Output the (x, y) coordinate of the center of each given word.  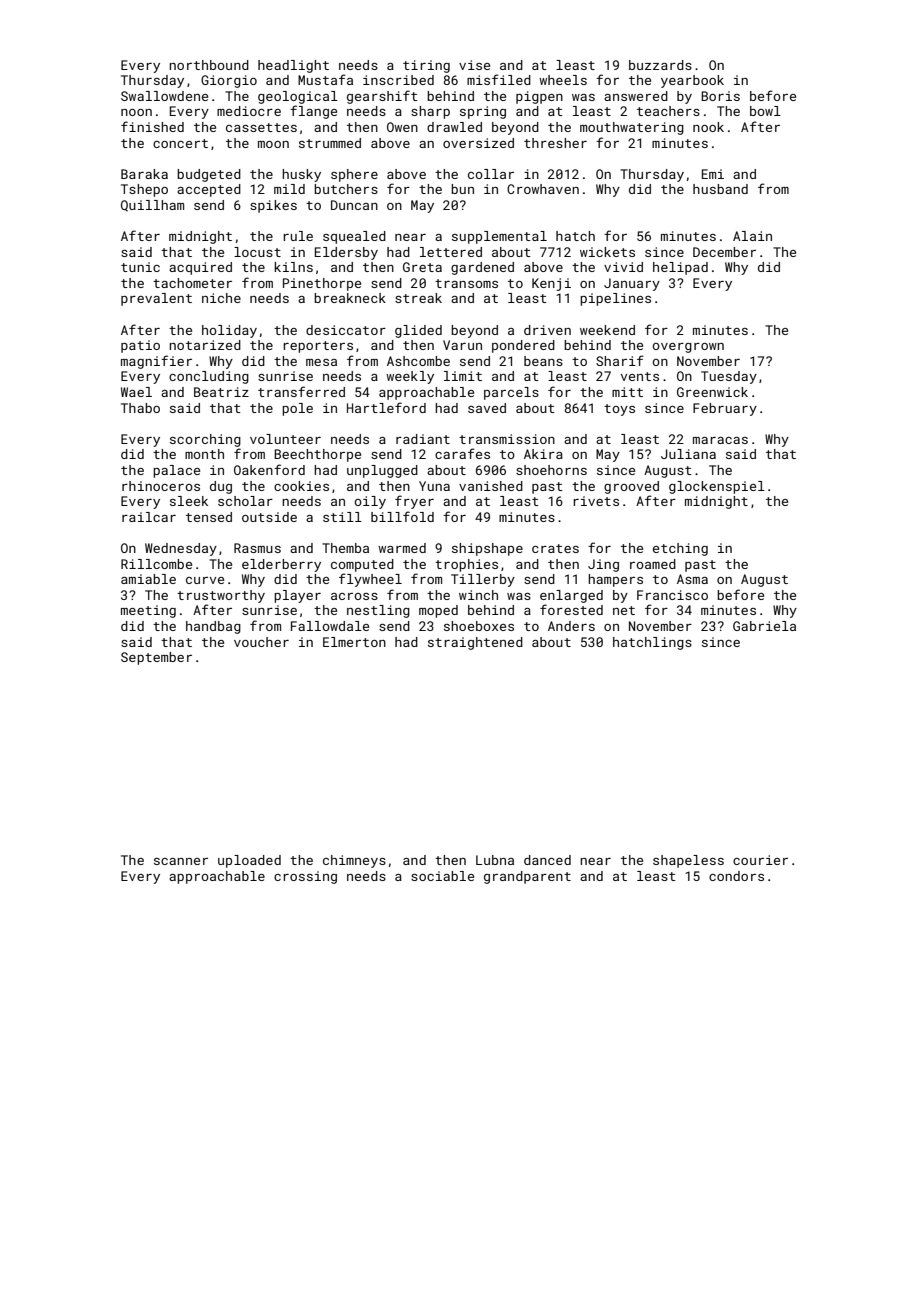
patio (140, 346)
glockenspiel (717, 487)
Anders (571, 626)
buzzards (660, 65)
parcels (511, 393)
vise (474, 65)
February (725, 409)
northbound (209, 65)
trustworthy (221, 596)
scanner (181, 861)
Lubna (495, 860)
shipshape (487, 549)
